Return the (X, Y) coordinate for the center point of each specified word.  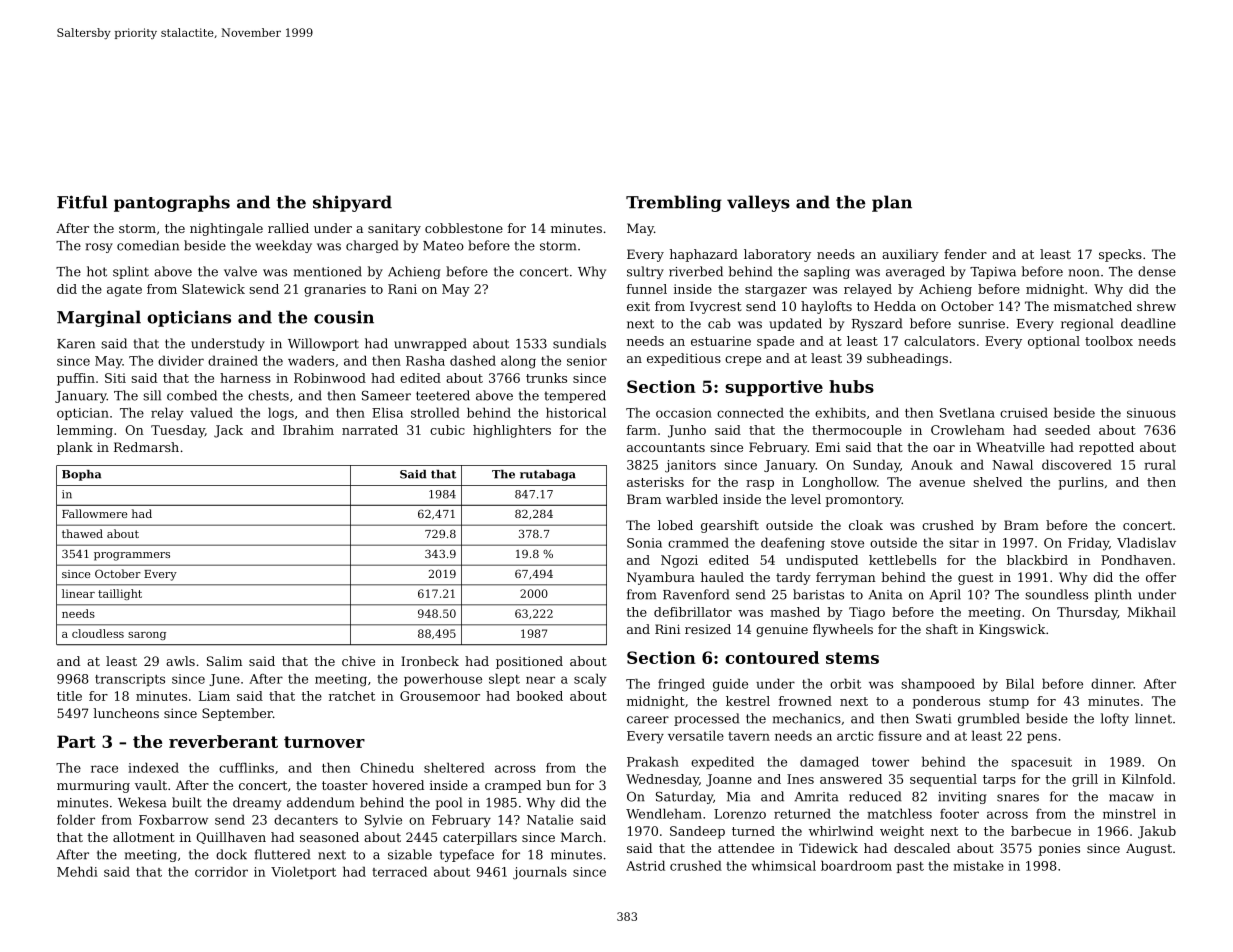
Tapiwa (993, 273)
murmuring (93, 786)
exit (638, 306)
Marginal (99, 318)
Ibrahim (308, 430)
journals (540, 873)
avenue (942, 483)
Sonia (644, 543)
